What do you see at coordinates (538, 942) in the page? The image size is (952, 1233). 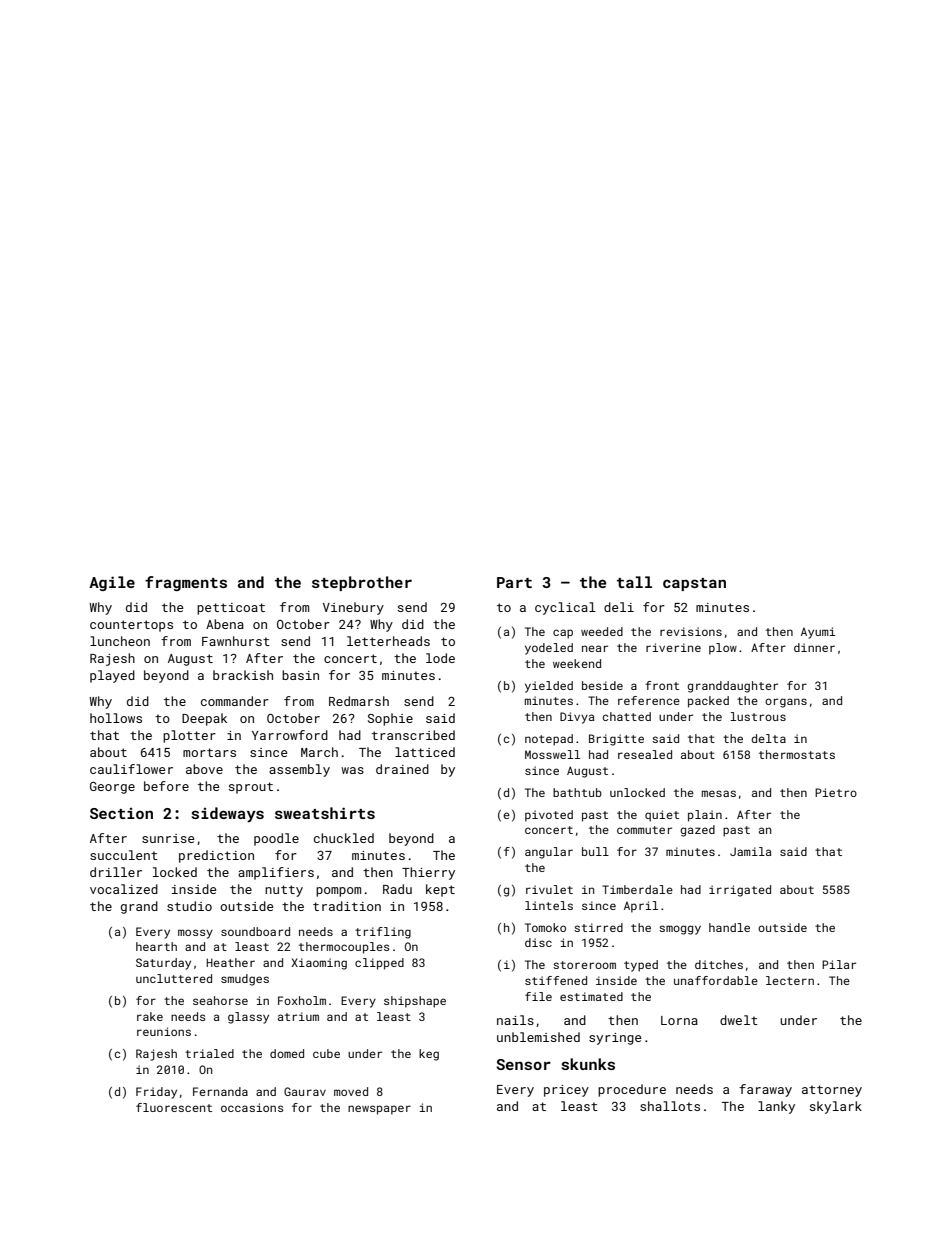 I see `disc` at bounding box center [538, 942].
